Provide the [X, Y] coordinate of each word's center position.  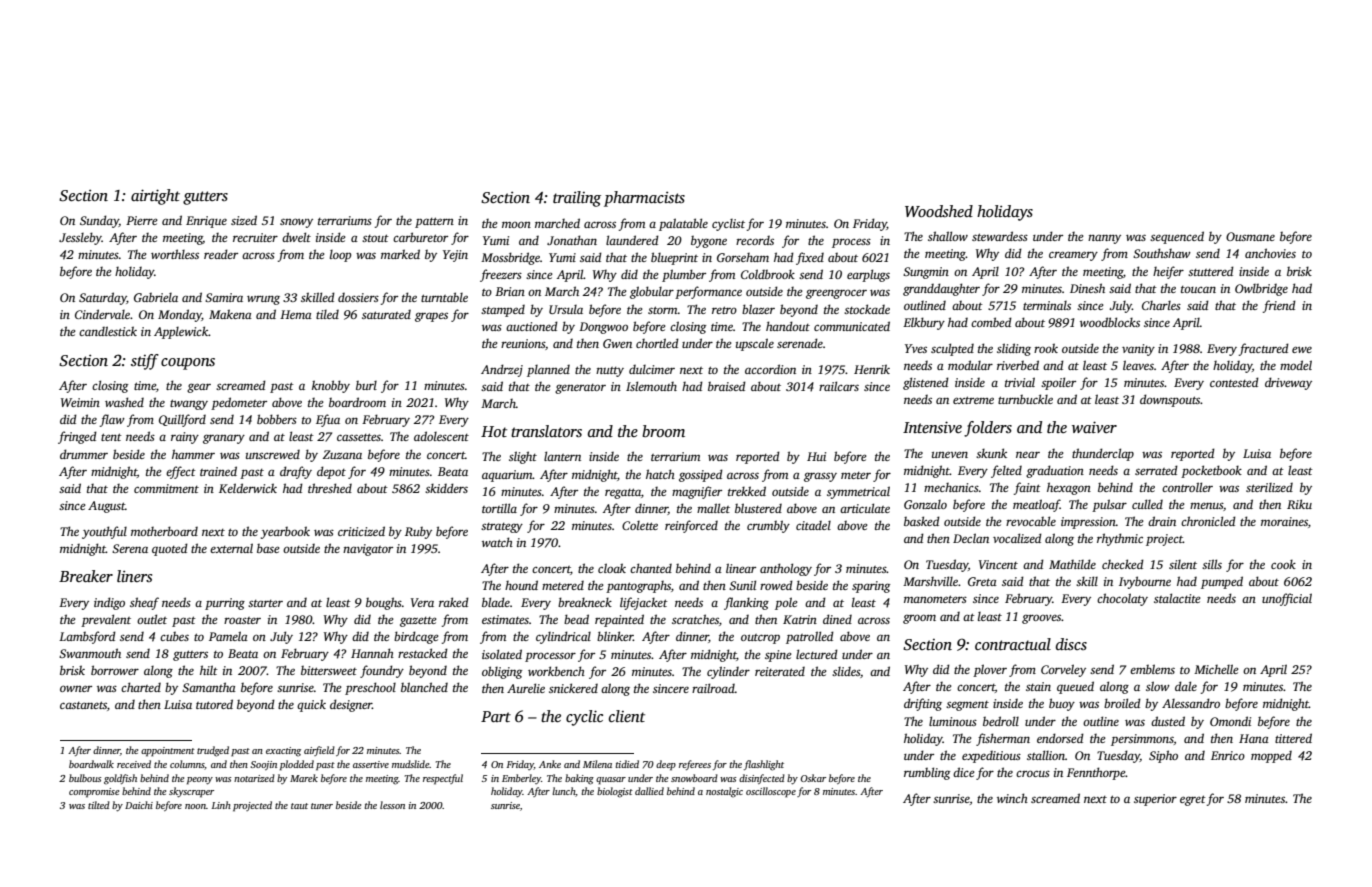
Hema [296, 314]
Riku [1299, 504]
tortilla [499, 508]
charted [141, 687]
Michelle [1216, 669]
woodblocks [1110, 322]
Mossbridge [510, 258]
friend [1279, 306]
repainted [619, 620]
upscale [755, 344]
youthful [104, 532]
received [134, 764]
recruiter [255, 237]
